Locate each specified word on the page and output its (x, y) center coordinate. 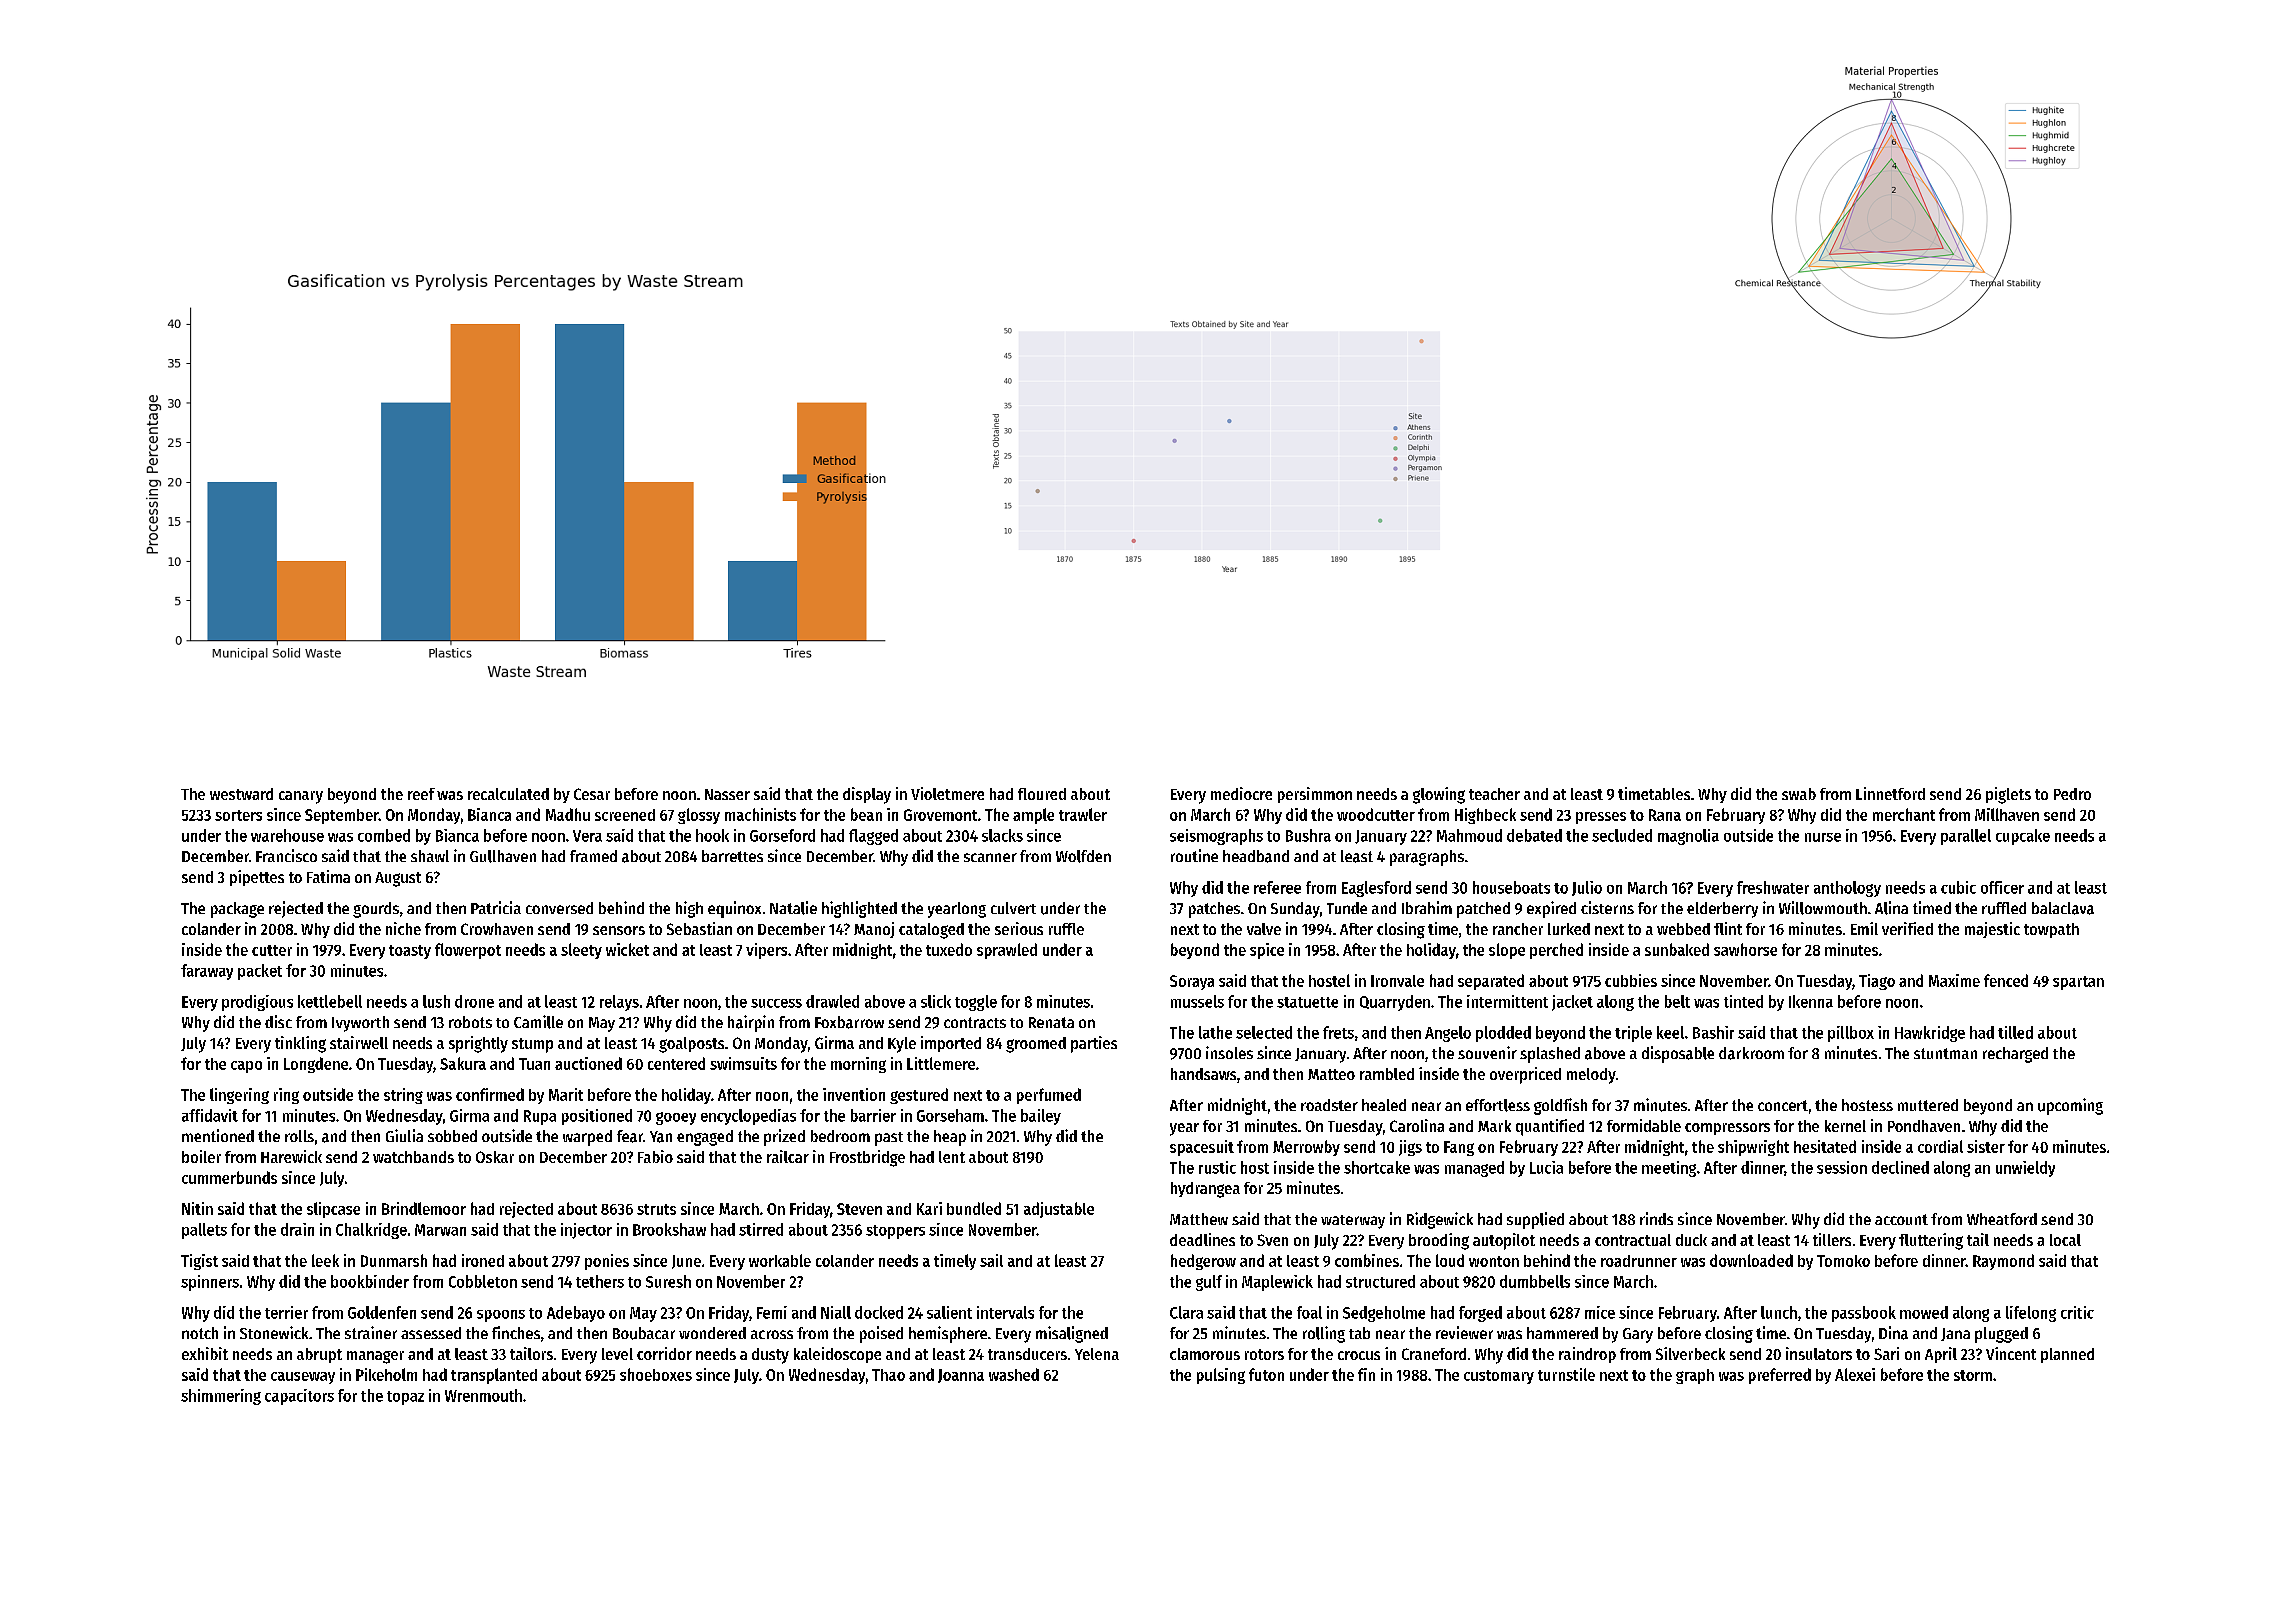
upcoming (2070, 1106)
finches (516, 1332)
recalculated (508, 794)
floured (1042, 794)
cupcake (2023, 837)
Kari (929, 1208)
